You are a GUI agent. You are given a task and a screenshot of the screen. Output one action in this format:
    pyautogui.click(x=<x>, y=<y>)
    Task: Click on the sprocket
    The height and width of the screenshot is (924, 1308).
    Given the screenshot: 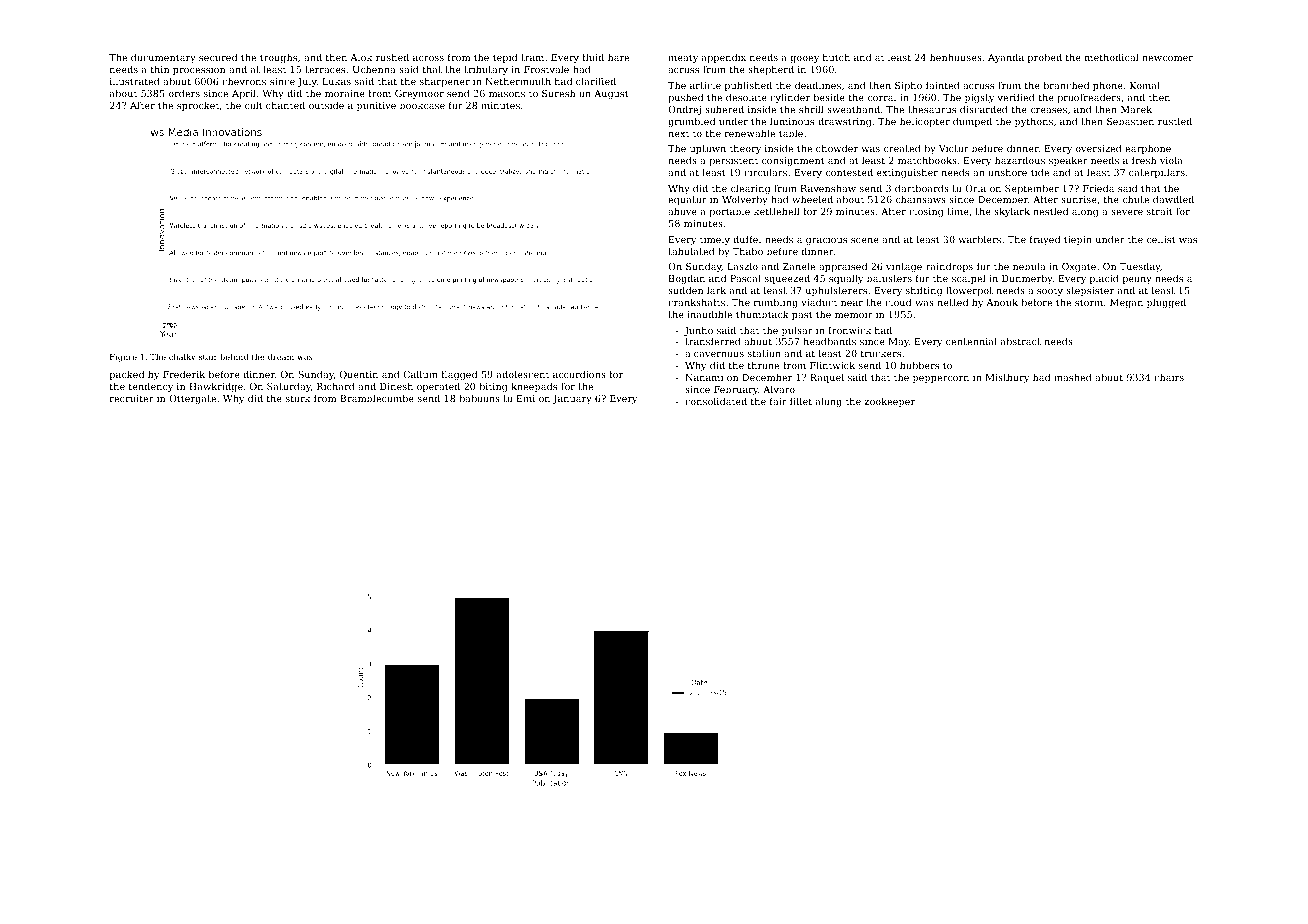 What is the action you would take?
    pyautogui.click(x=198, y=106)
